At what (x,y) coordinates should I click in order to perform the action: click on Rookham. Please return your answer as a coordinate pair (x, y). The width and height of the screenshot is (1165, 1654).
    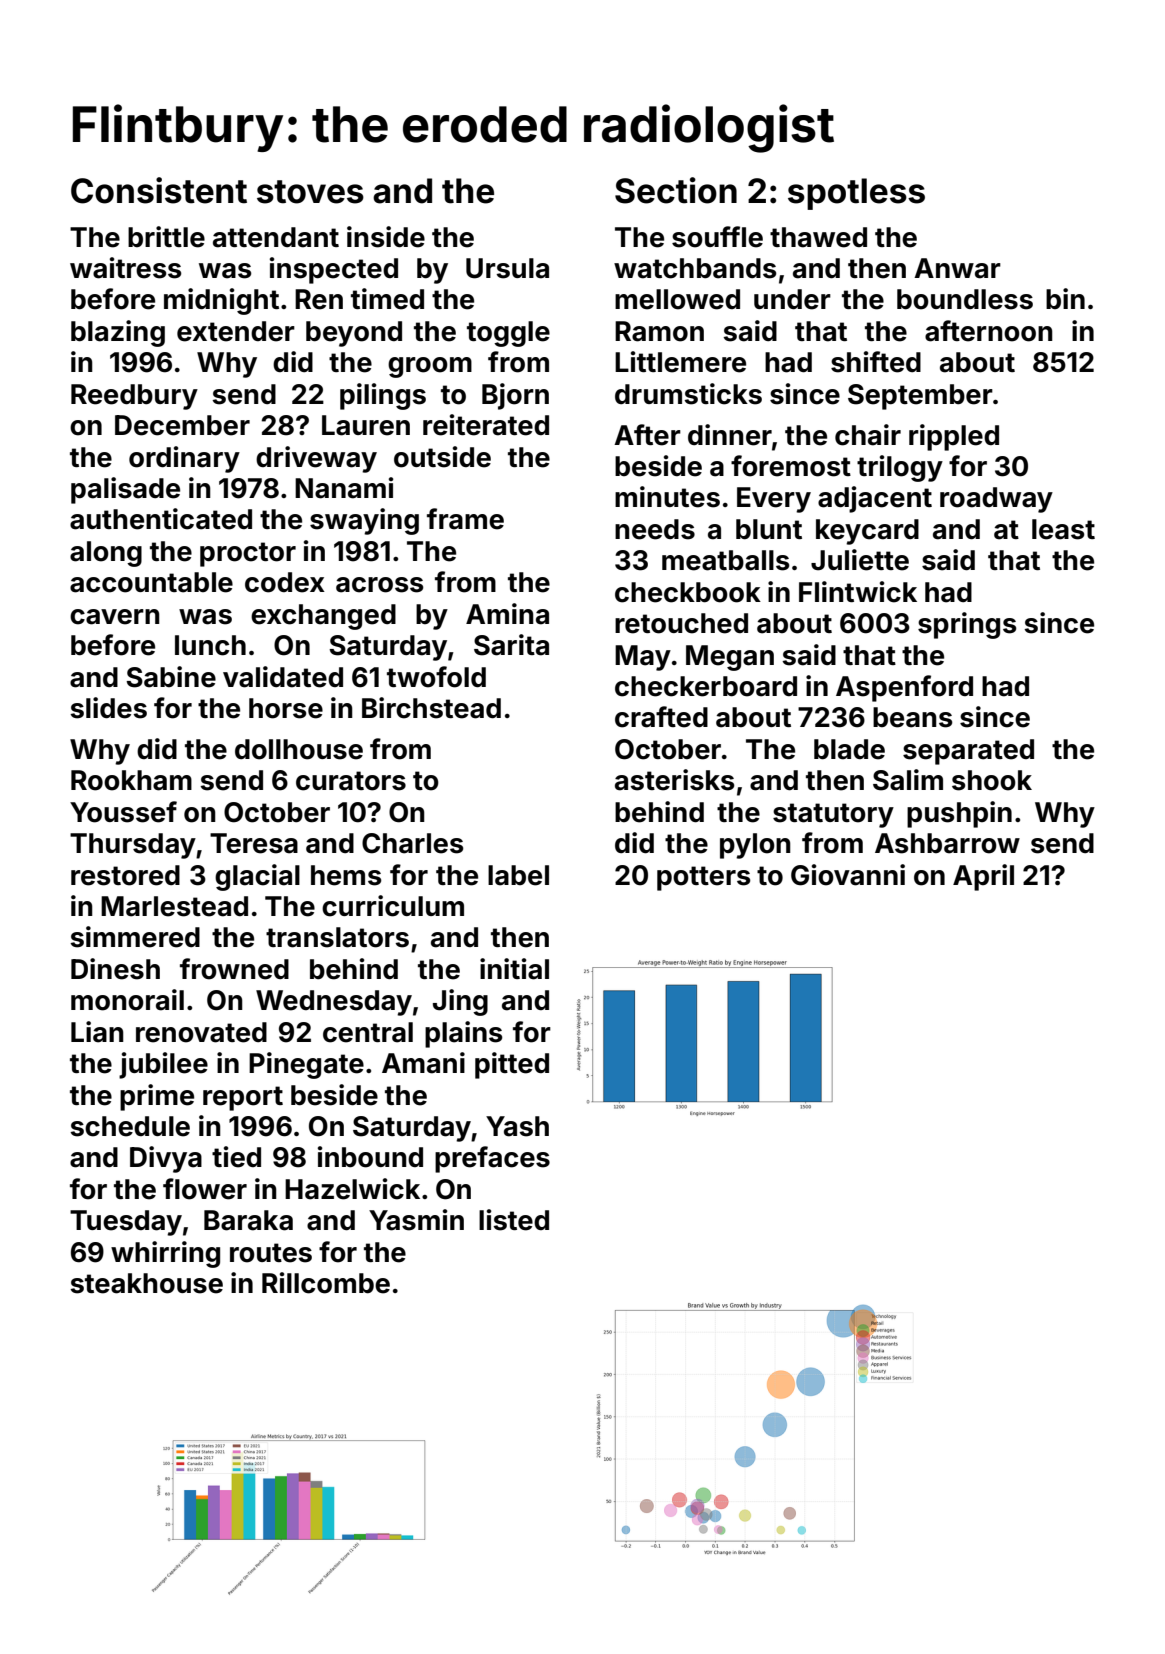
    Looking at the image, I should click on (131, 780).
